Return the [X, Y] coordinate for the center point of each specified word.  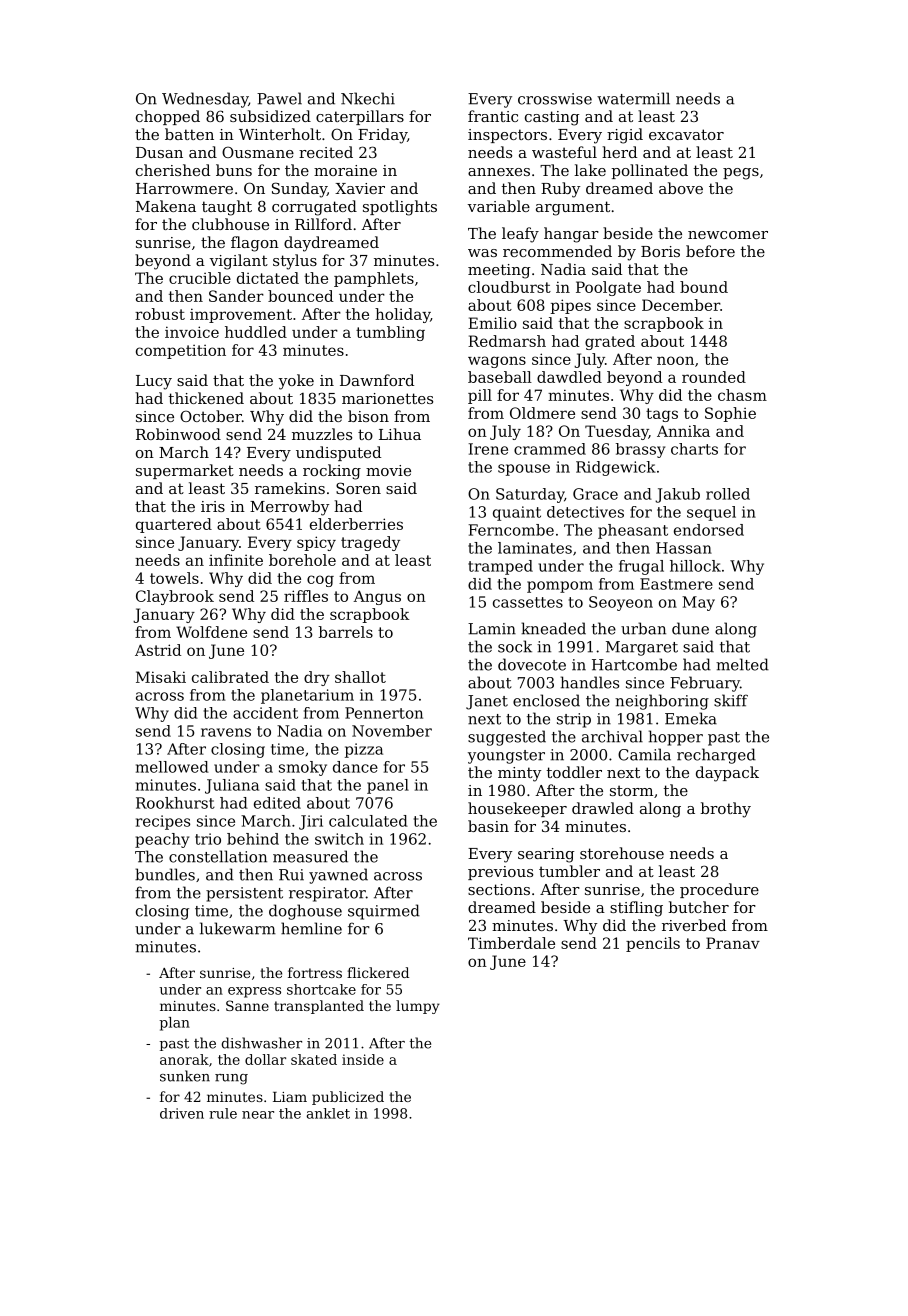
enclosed [546, 700]
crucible [200, 278]
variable [499, 206]
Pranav [733, 943]
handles [590, 682]
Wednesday [205, 100]
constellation [218, 856]
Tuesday [617, 432]
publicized [348, 1098]
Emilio [492, 323]
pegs [741, 174]
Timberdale [511, 943]
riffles [306, 596]
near [258, 1115]
